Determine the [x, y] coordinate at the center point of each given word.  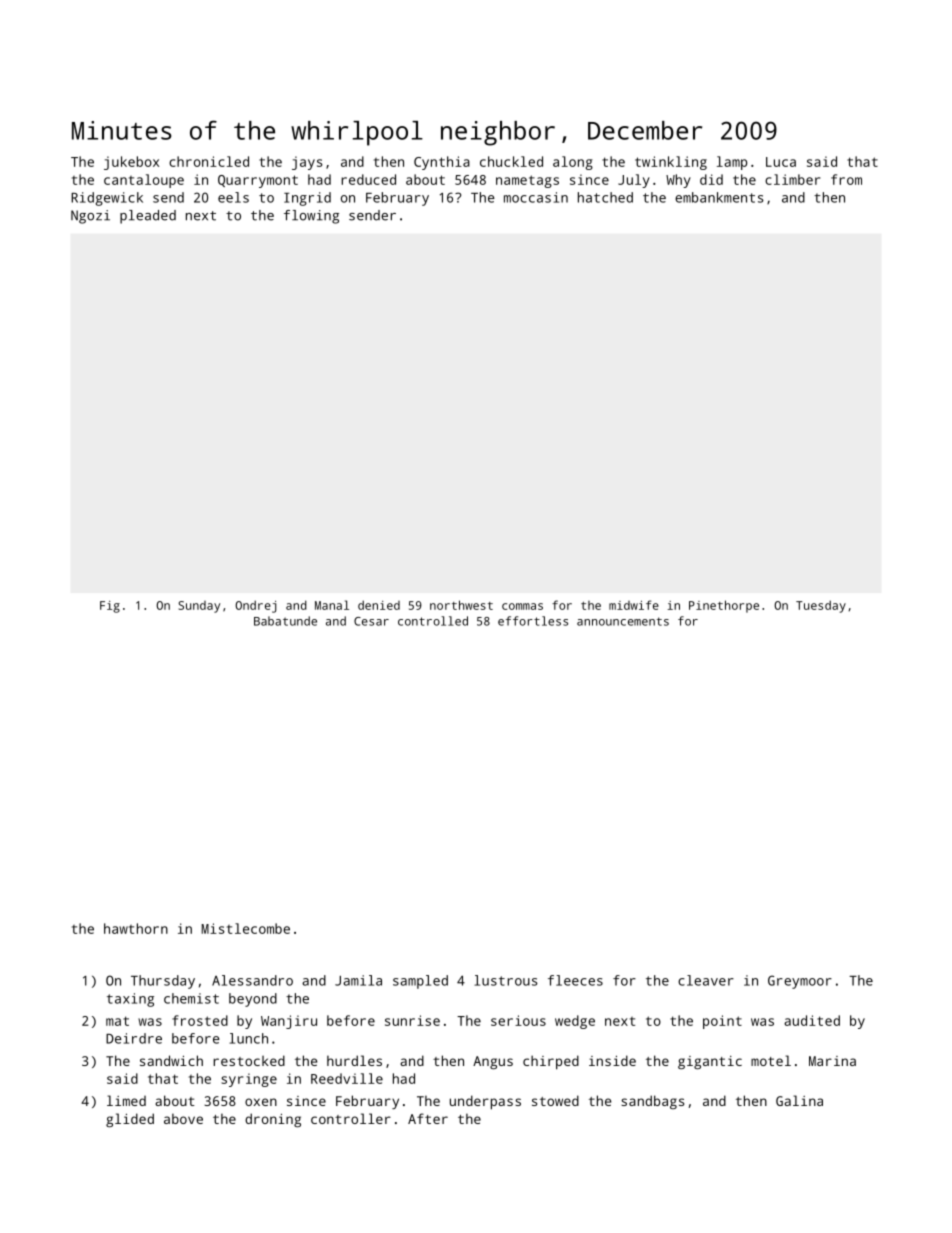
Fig [110, 607]
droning [273, 1120]
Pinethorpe [724, 606]
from [846, 179]
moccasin [536, 197]
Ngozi [90, 217]
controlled [433, 621]
